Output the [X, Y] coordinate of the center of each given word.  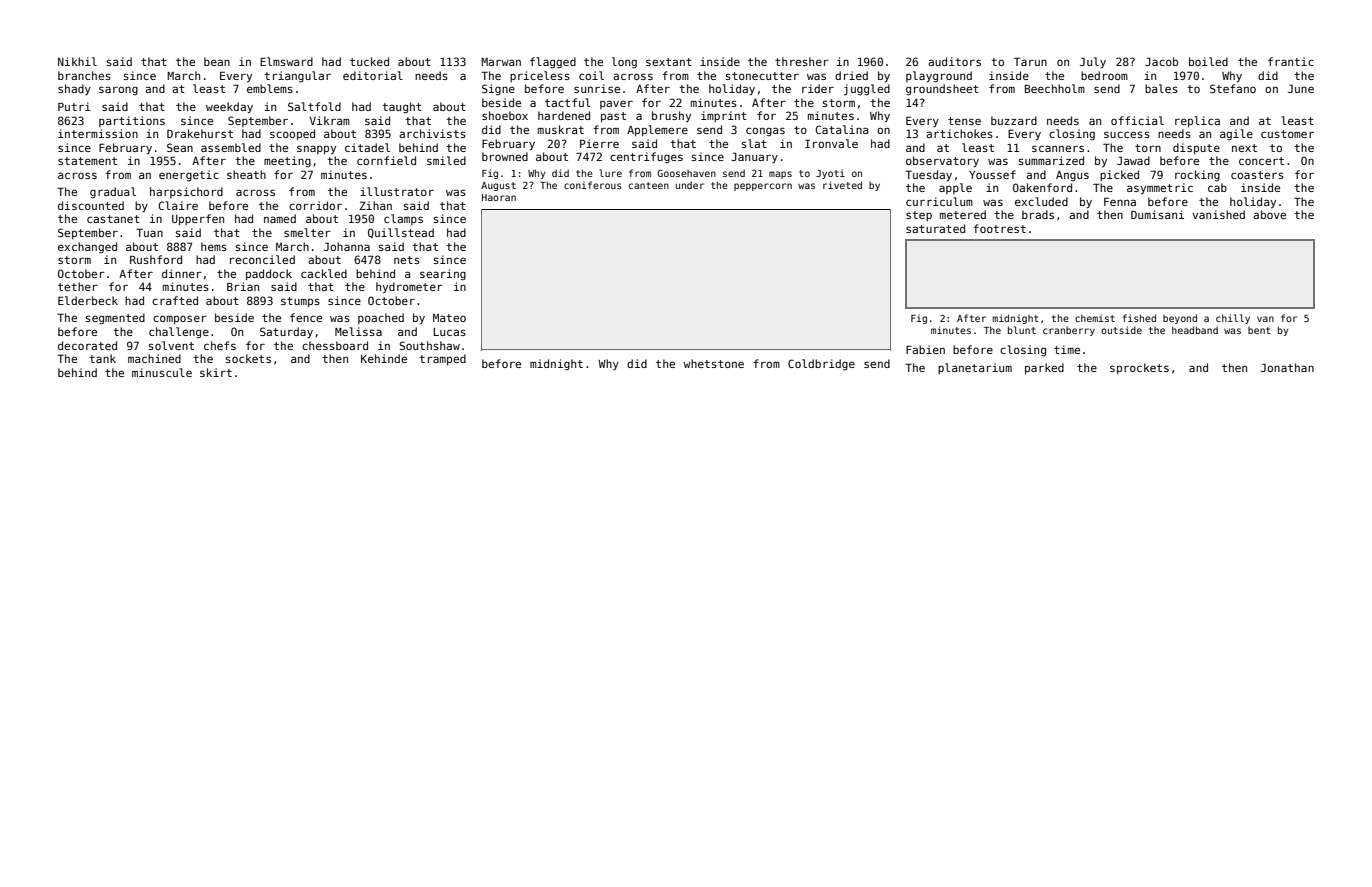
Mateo [449, 318]
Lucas [449, 332]
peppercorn [763, 187]
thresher [802, 61]
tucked [369, 61]
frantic [1291, 61]
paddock [269, 274]
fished [1139, 318]
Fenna [1120, 201]
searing [443, 275]
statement [87, 161]
